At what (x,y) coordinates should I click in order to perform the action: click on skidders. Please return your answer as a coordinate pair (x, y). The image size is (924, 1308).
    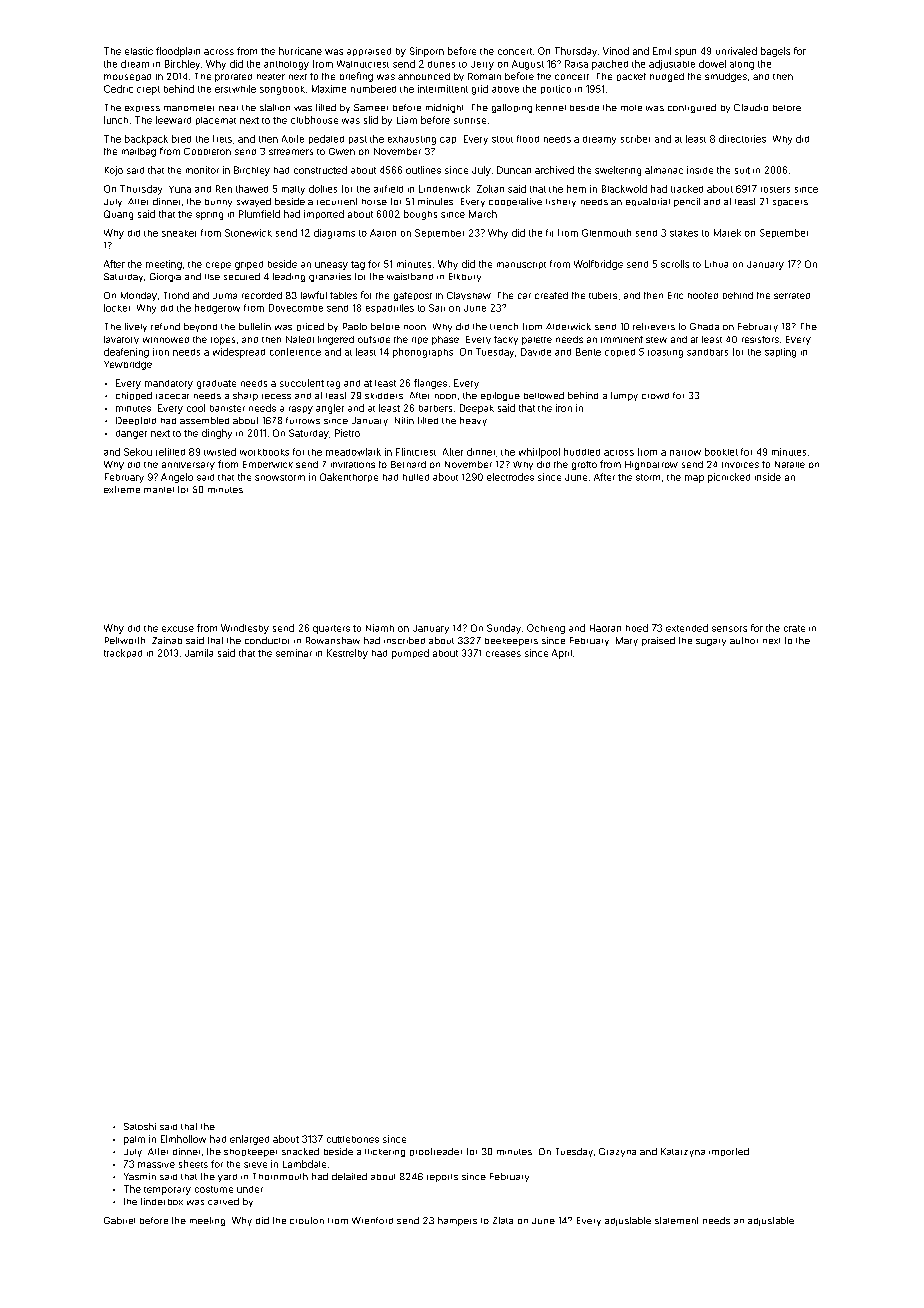
    Looking at the image, I should click on (384, 396).
